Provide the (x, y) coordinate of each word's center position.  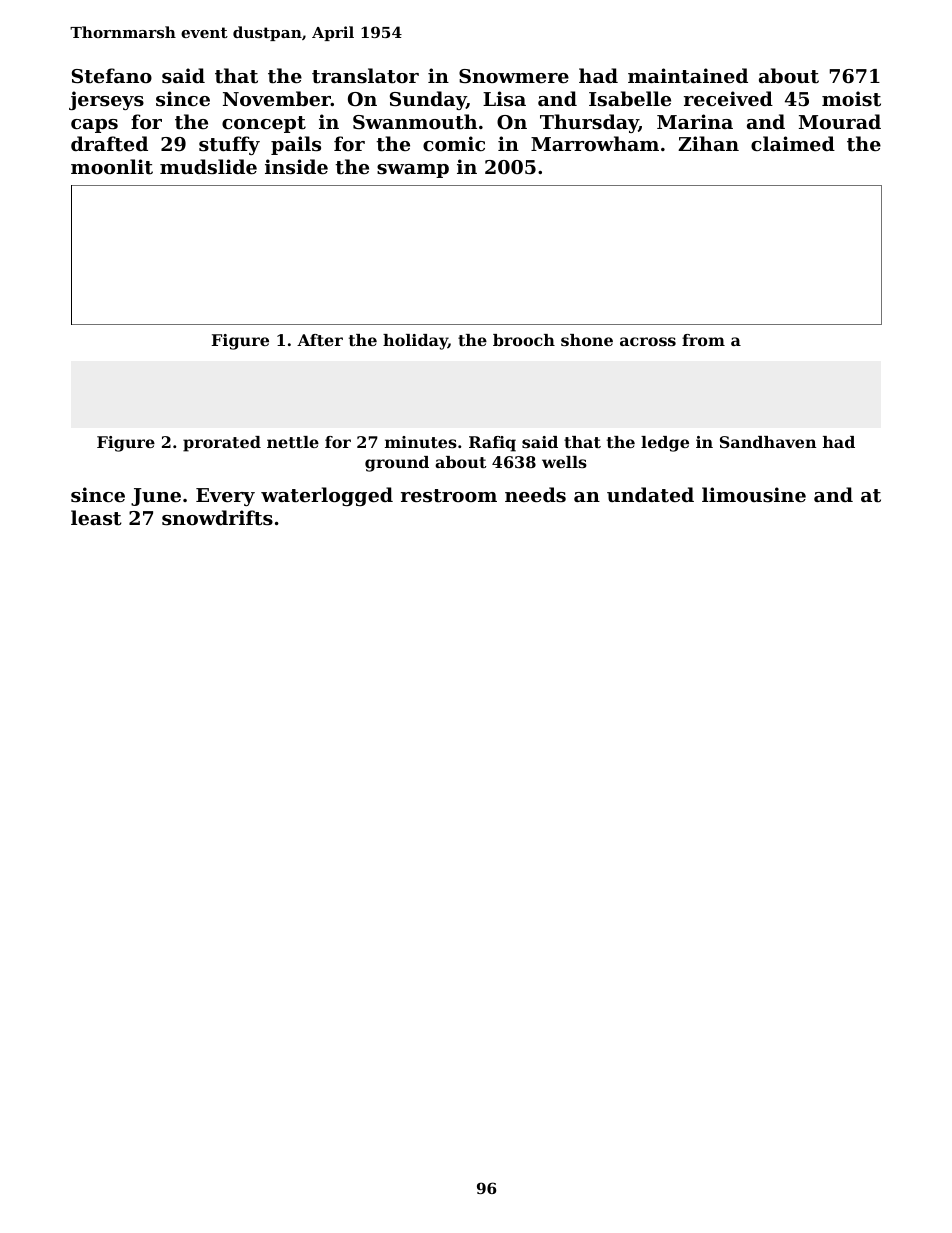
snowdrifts (217, 518)
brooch (524, 340)
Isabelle (630, 98)
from (703, 340)
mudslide (208, 166)
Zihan (708, 143)
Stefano (112, 76)
